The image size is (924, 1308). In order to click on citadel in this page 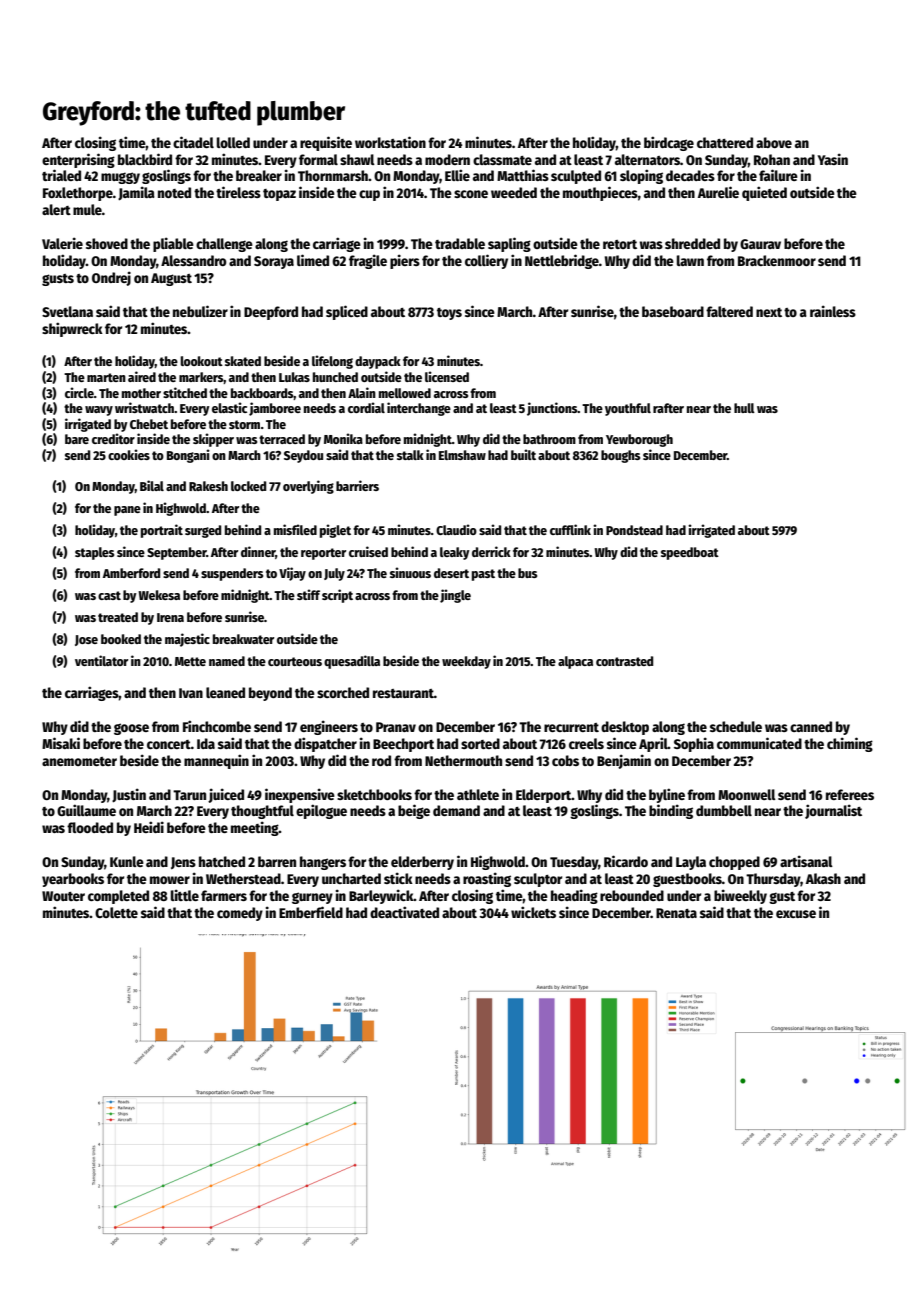, I will do `click(193, 142)`.
